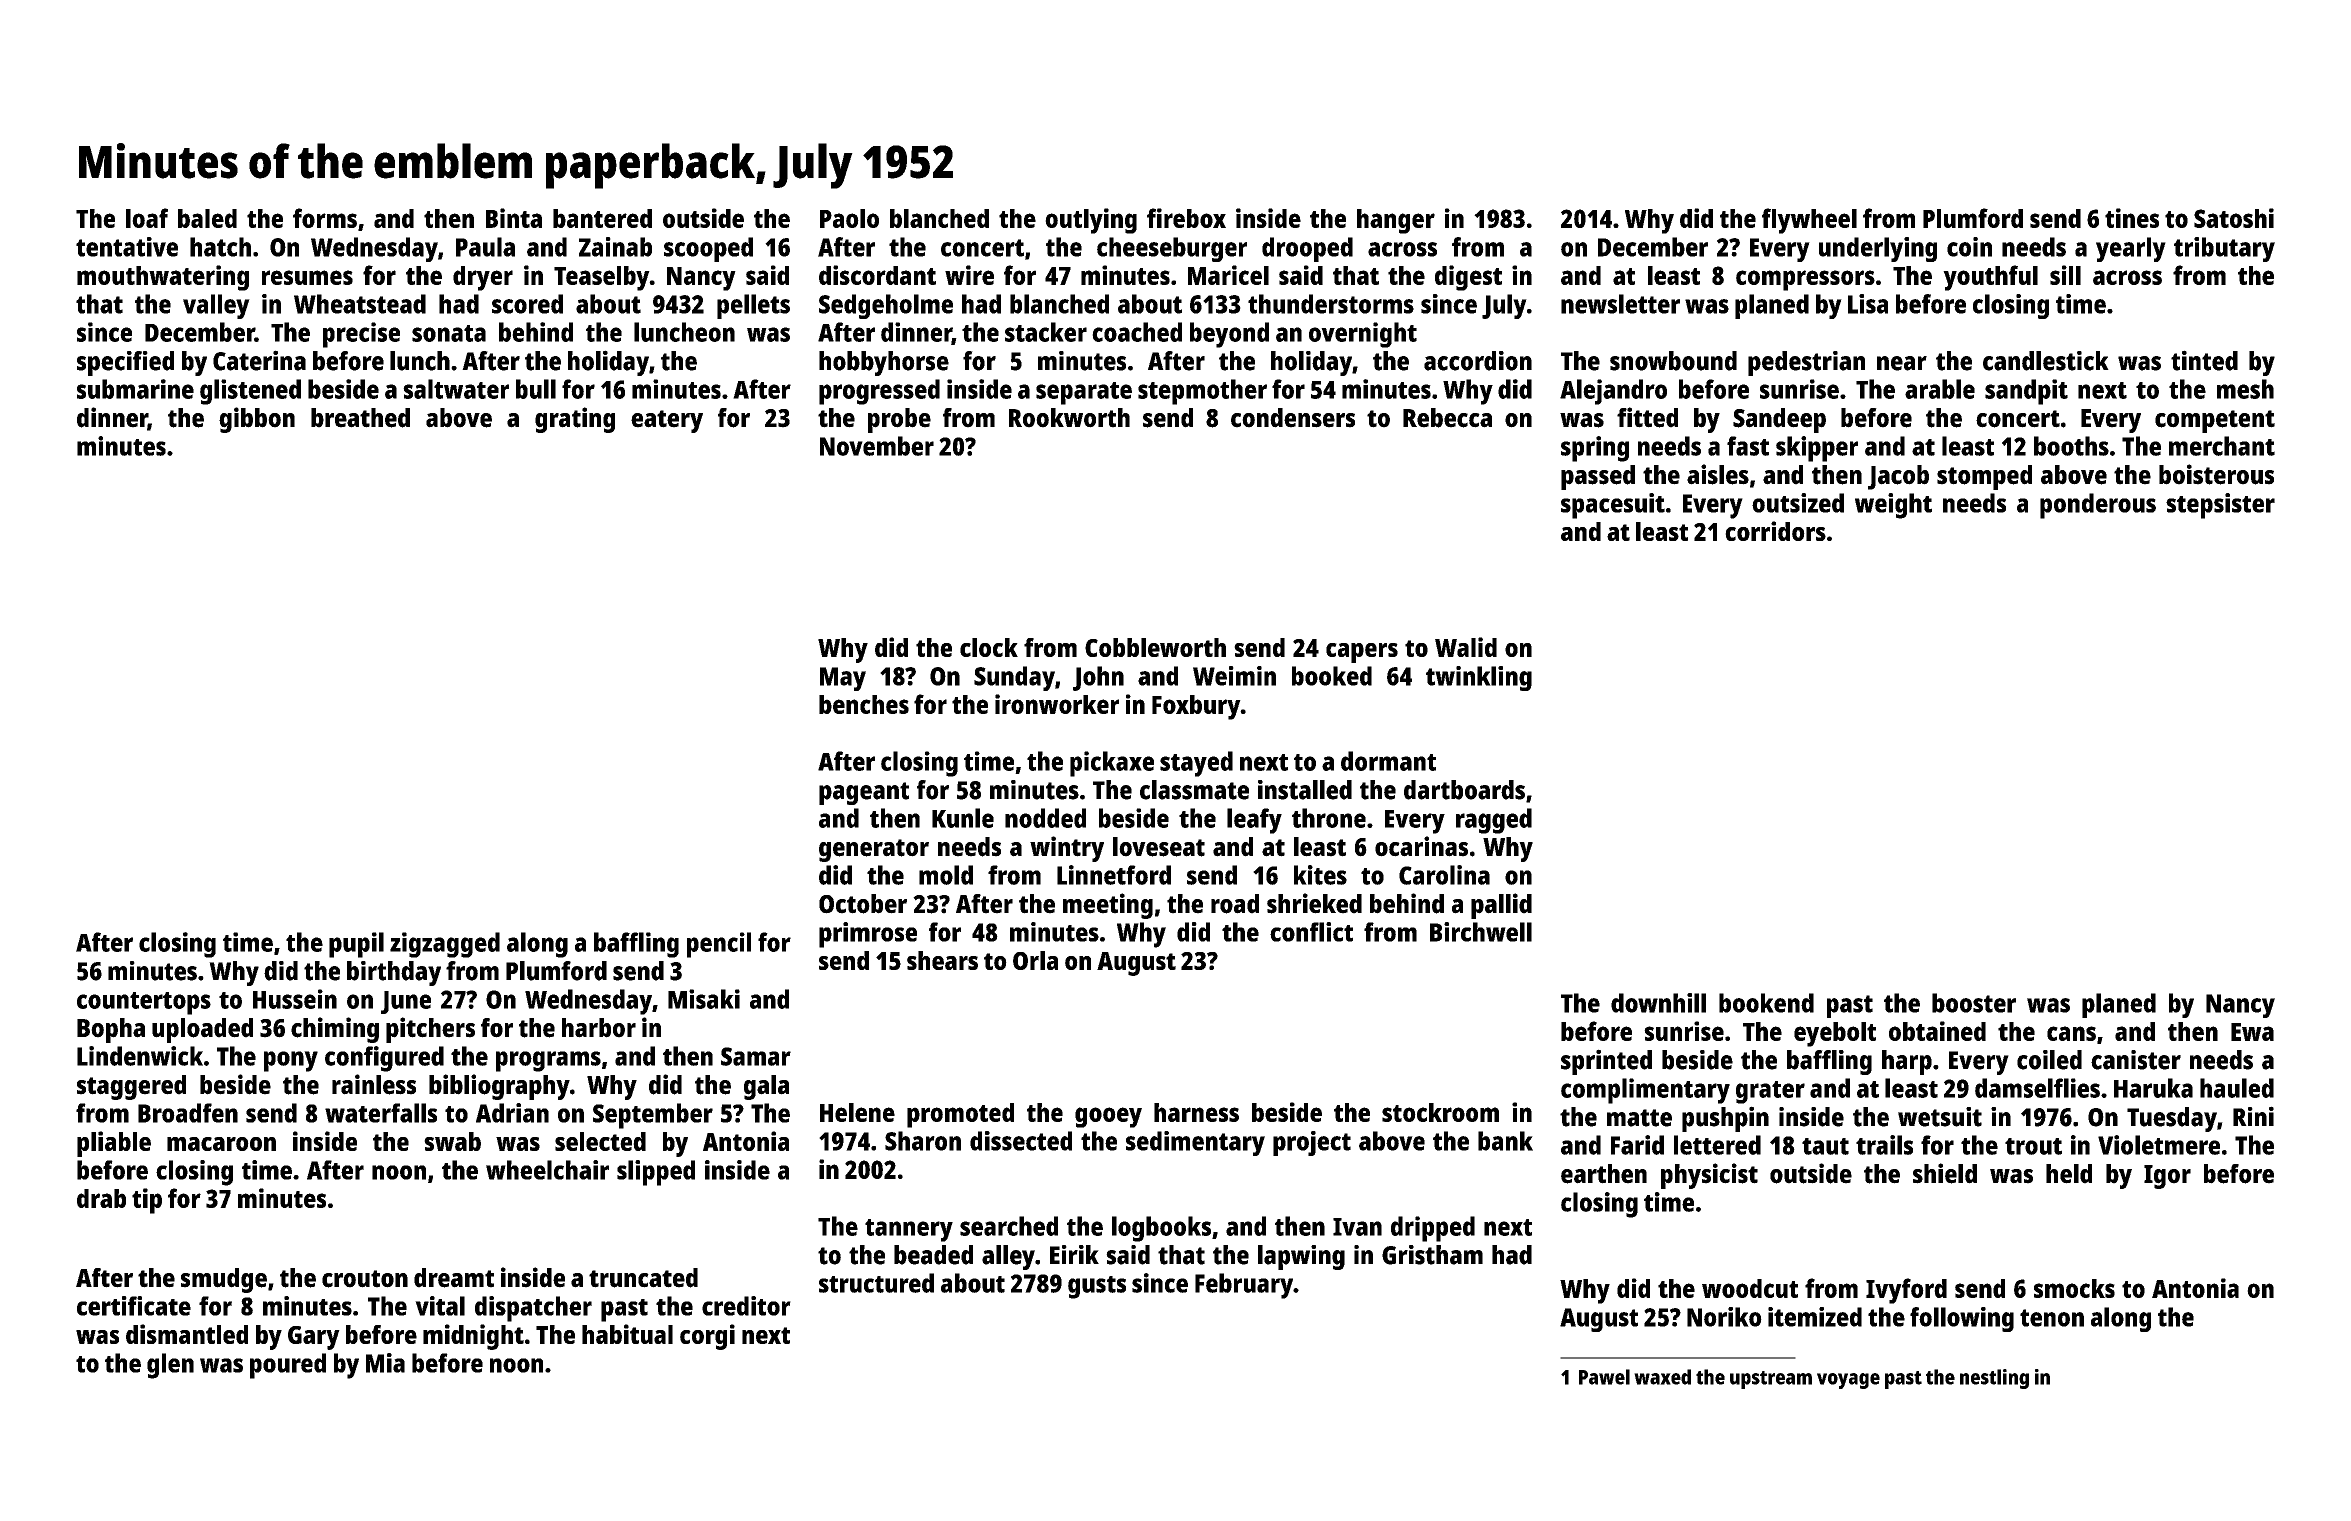 The image size is (2351, 1521). What do you see at coordinates (1097, 1287) in the screenshot?
I see `gusts` at bounding box center [1097, 1287].
